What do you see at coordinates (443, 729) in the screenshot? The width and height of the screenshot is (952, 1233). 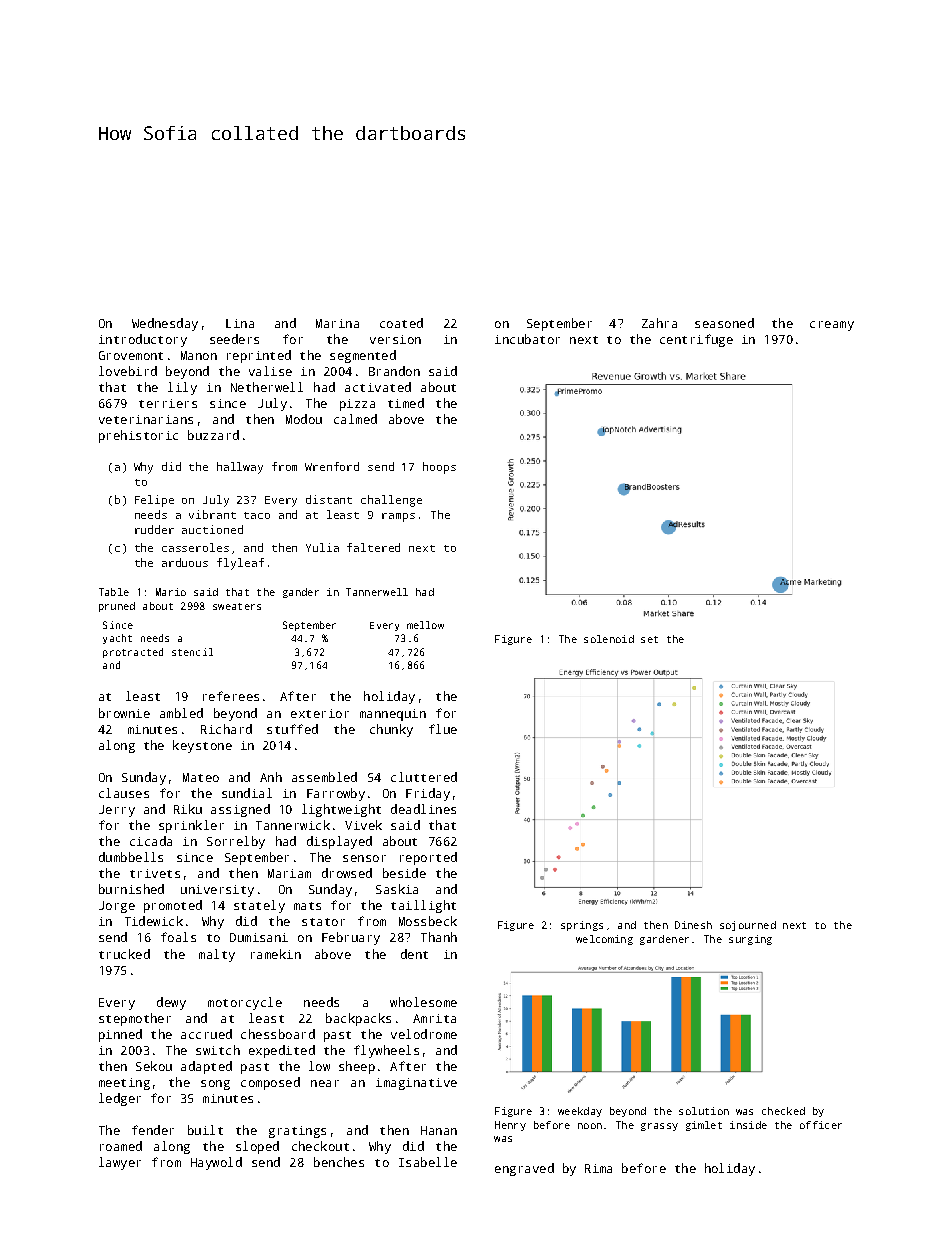 I see `flue` at bounding box center [443, 729].
